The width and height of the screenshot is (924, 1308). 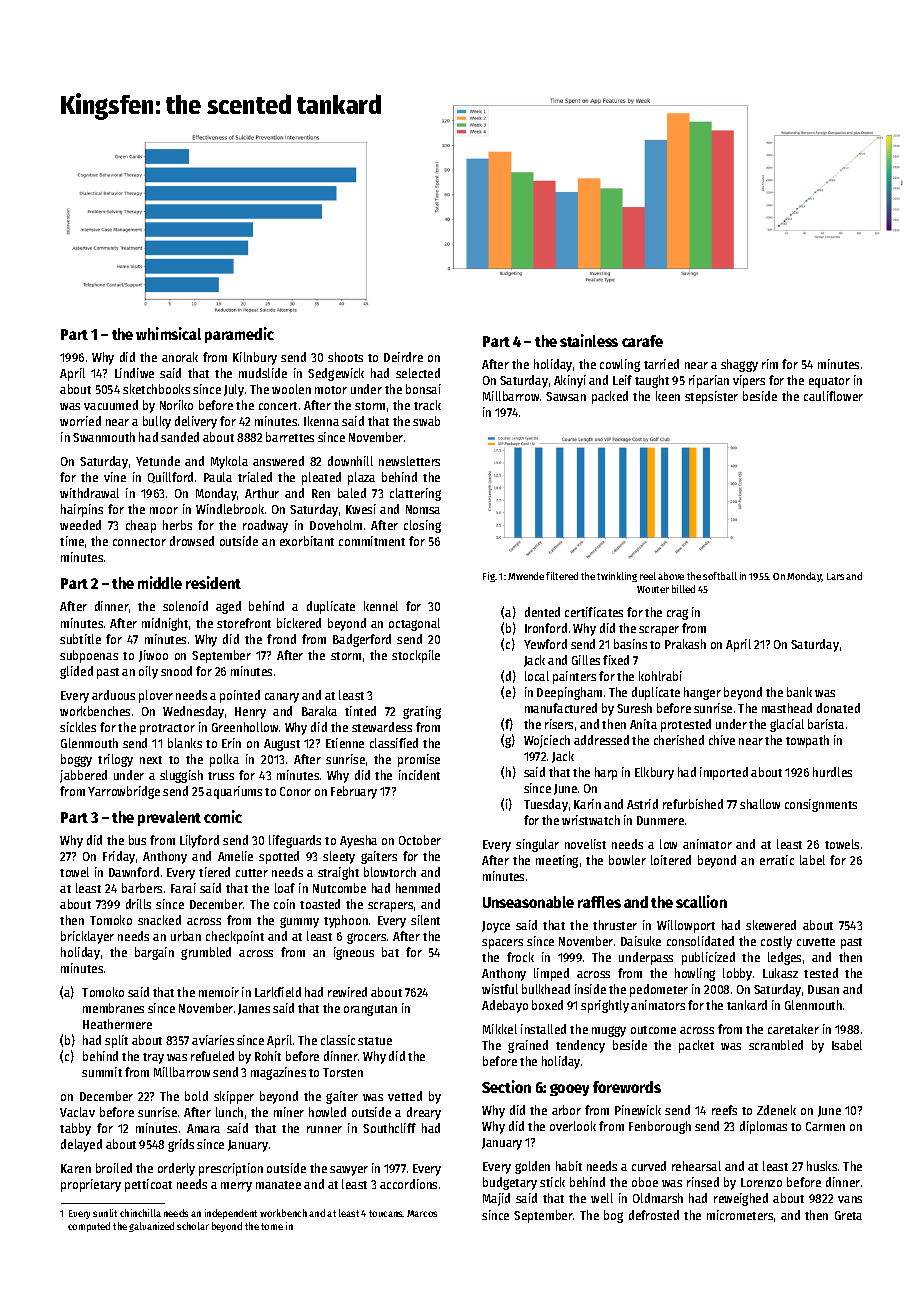 I want to click on filtered, so click(x=562, y=576).
